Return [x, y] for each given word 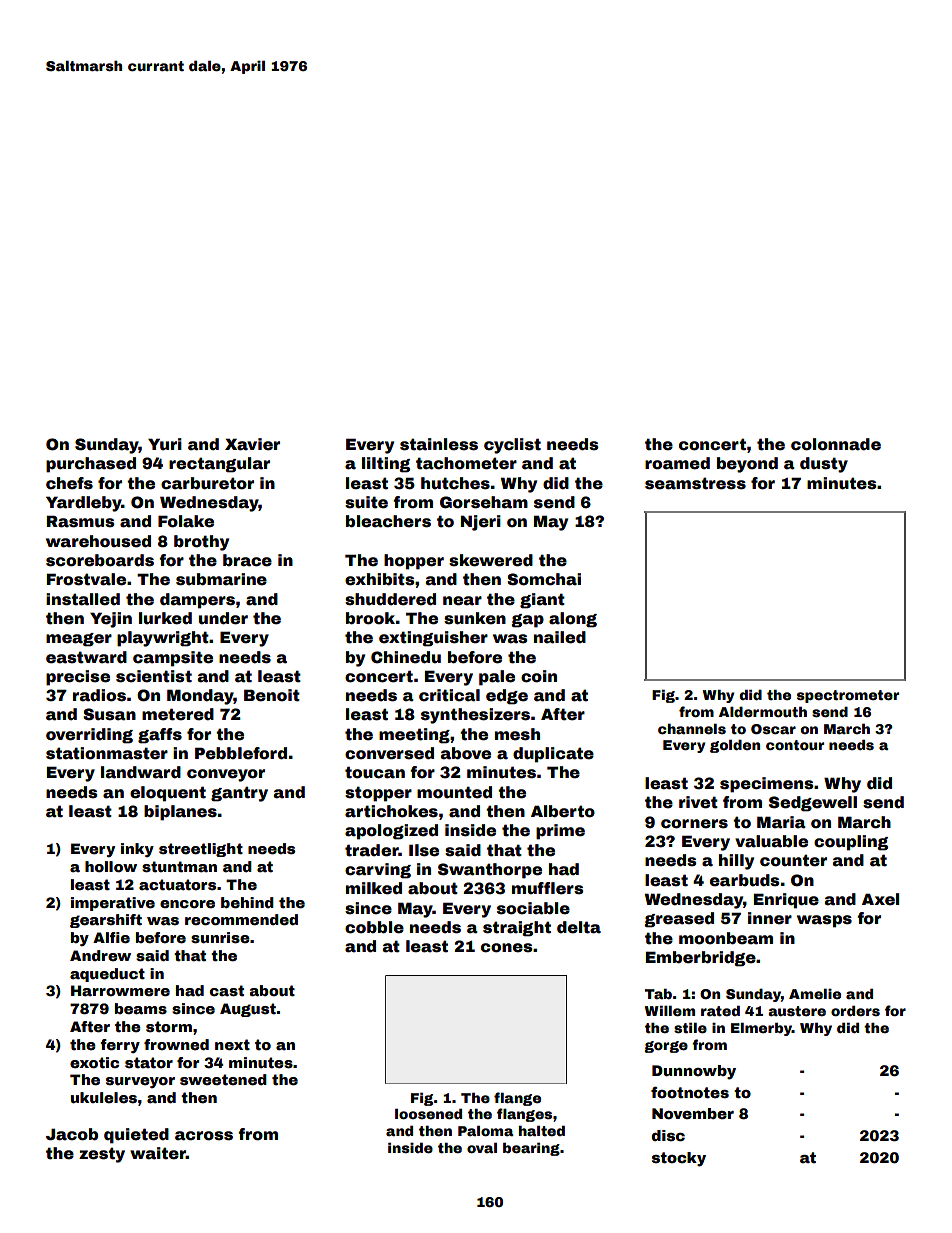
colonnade [836, 444]
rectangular [219, 465]
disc [668, 1135]
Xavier [252, 444]
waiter [158, 1153]
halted [541, 1131]
